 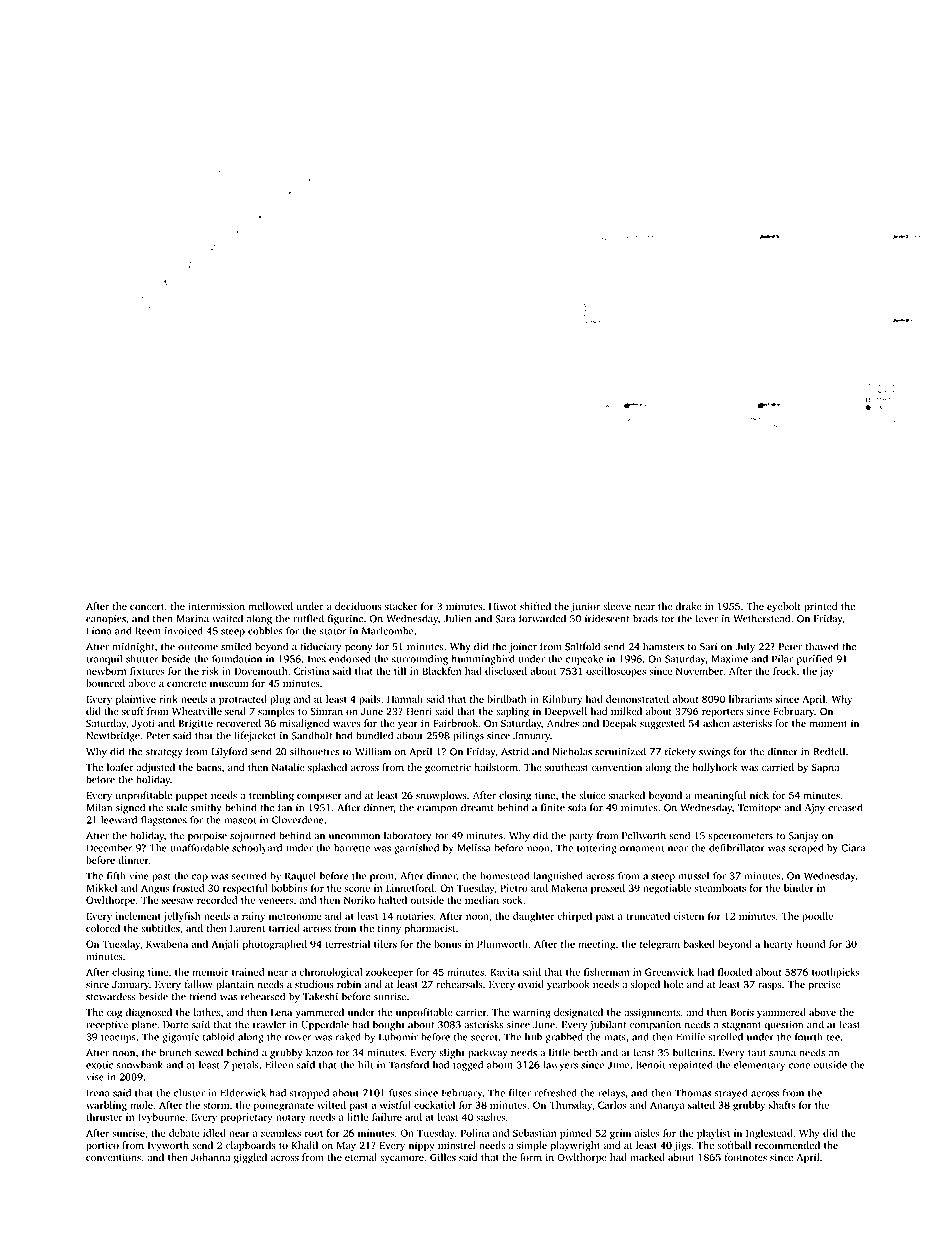 I want to click on rainy, so click(x=253, y=917).
